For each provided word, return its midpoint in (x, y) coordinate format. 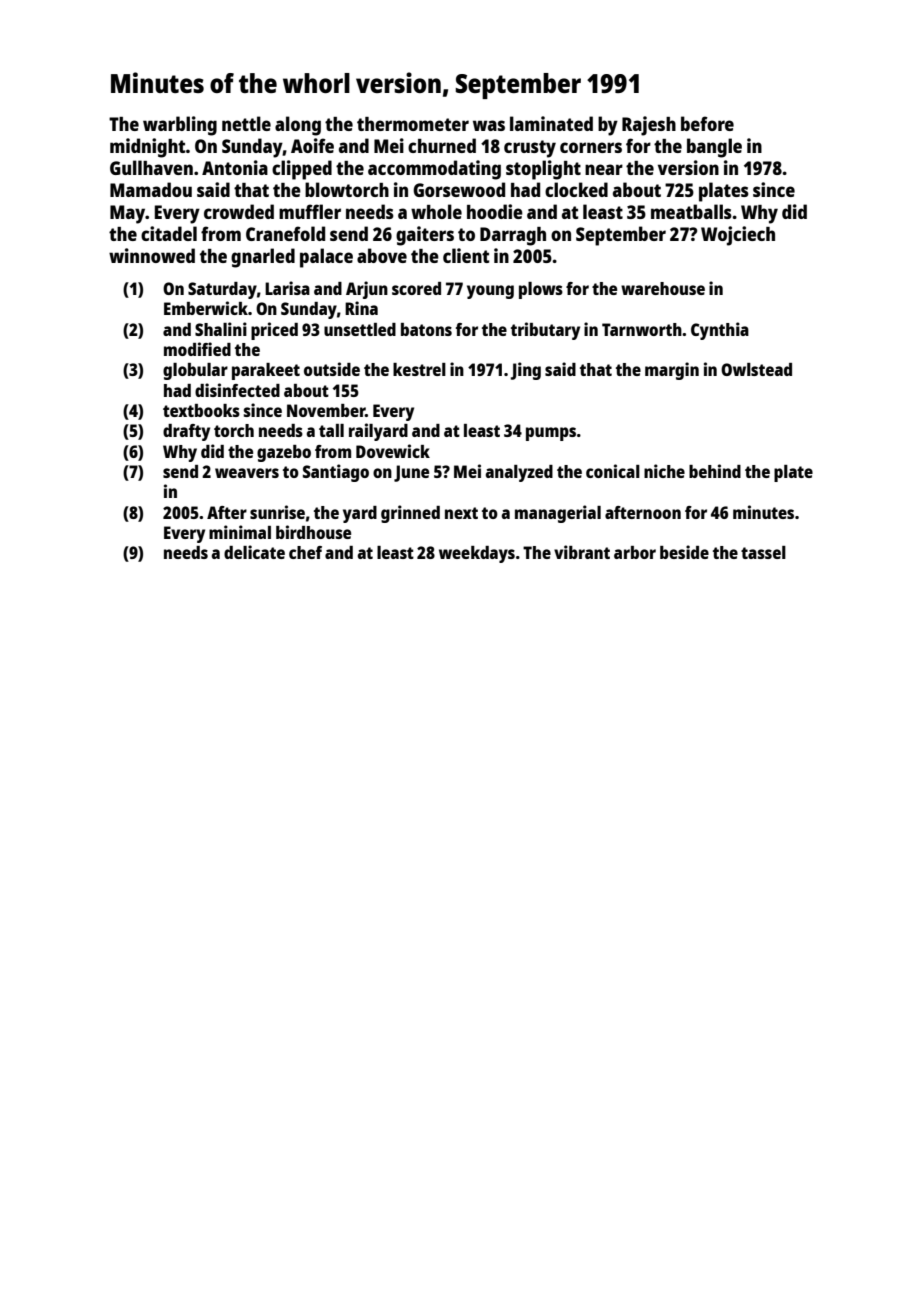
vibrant (582, 552)
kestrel (419, 369)
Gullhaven (151, 167)
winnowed (152, 255)
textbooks (201, 410)
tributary (545, 331)
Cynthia (720, 331)
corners (591, 147)
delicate (254, 552)
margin (672, 371)
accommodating (434, 170)
